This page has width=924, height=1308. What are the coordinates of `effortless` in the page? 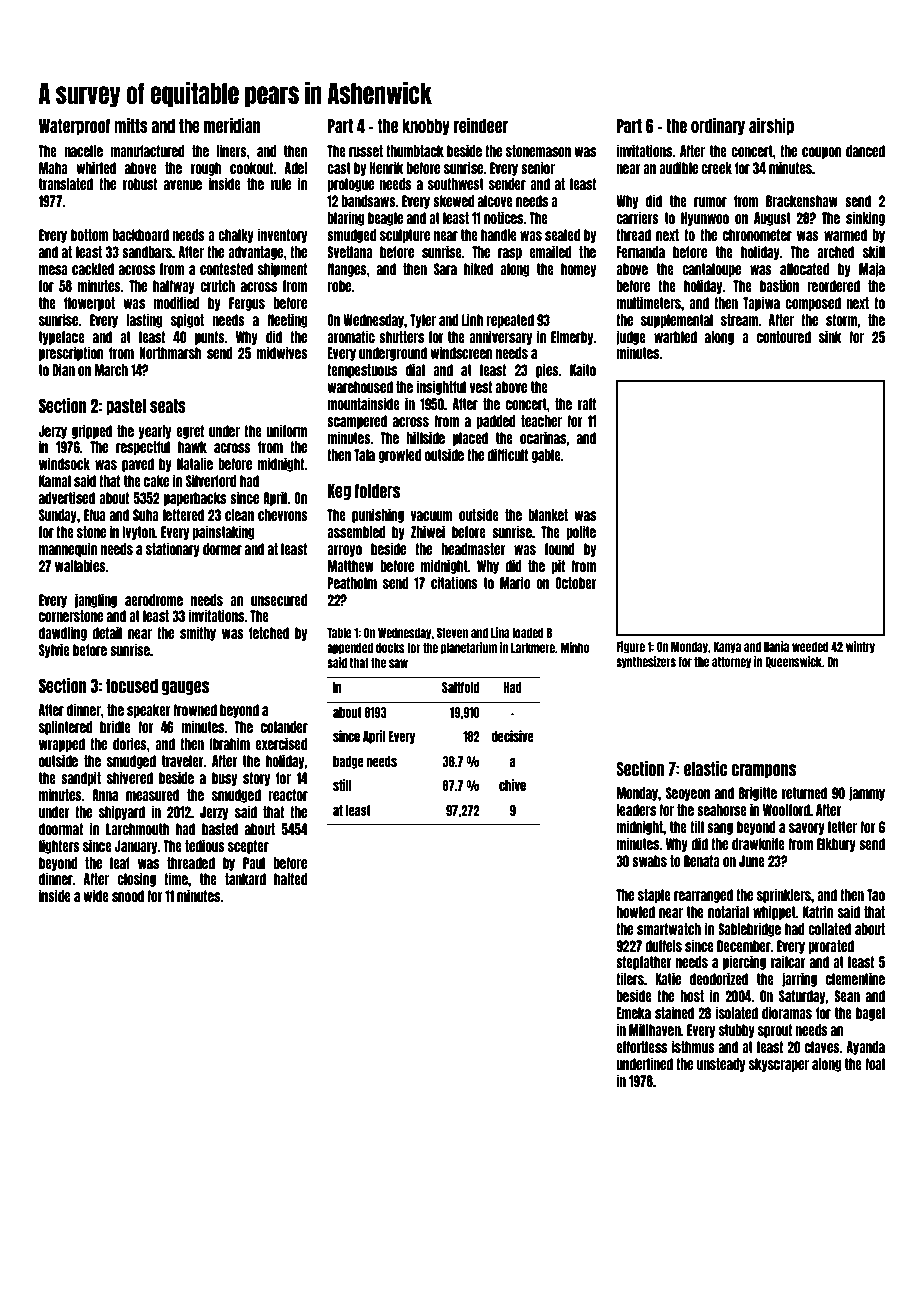 It's located at (641, 1047).
